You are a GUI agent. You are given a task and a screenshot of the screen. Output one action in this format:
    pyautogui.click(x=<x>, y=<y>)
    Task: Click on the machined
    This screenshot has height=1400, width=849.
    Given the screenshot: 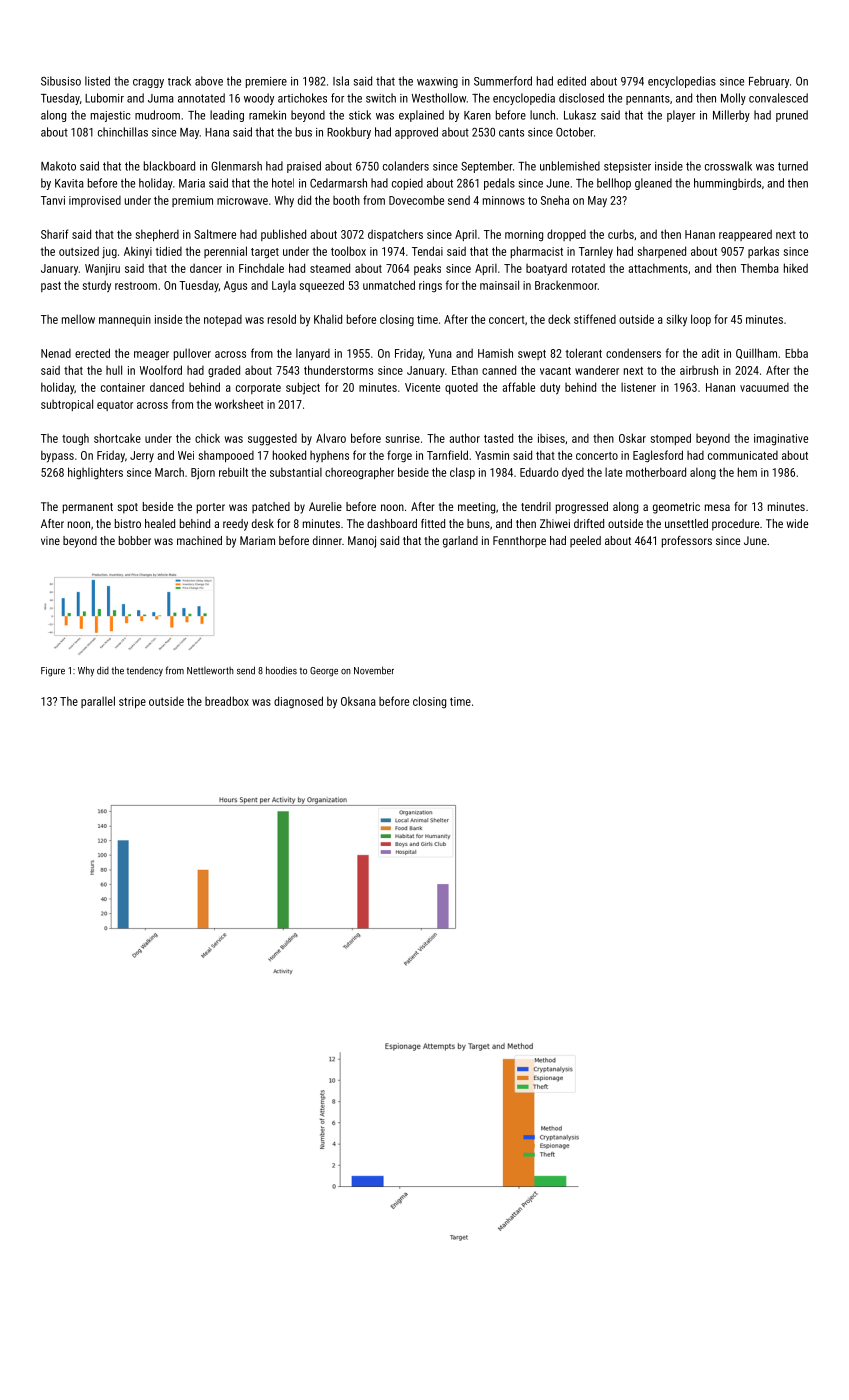 What is the action you would take?
    pyautogui.click(x=199, y=540)
